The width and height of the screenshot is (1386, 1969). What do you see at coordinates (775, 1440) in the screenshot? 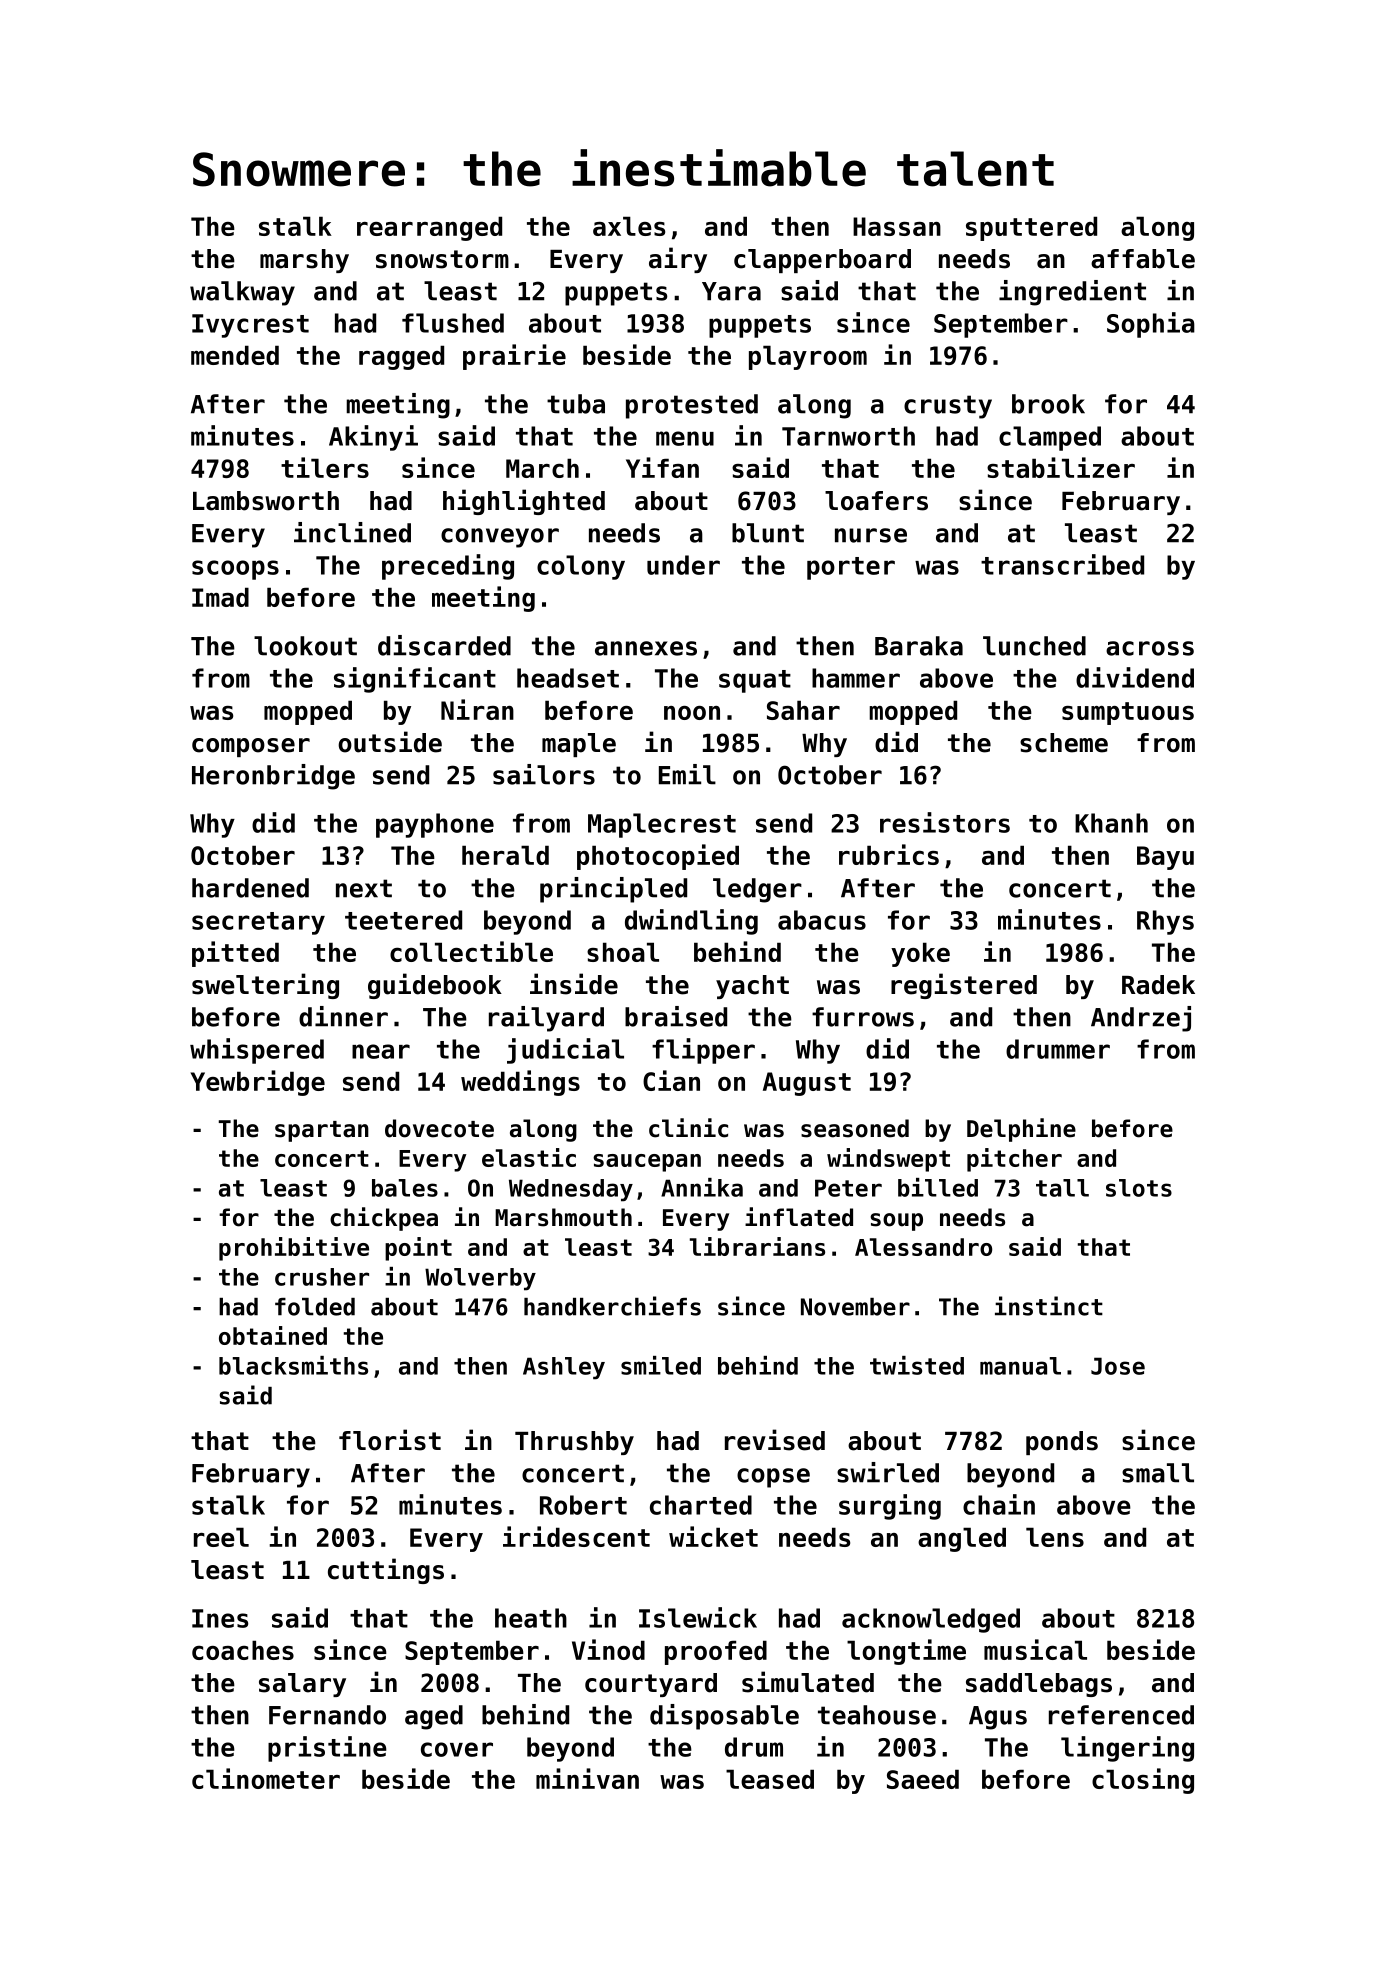
I see `revised` at bounding box center [775, 1440].
